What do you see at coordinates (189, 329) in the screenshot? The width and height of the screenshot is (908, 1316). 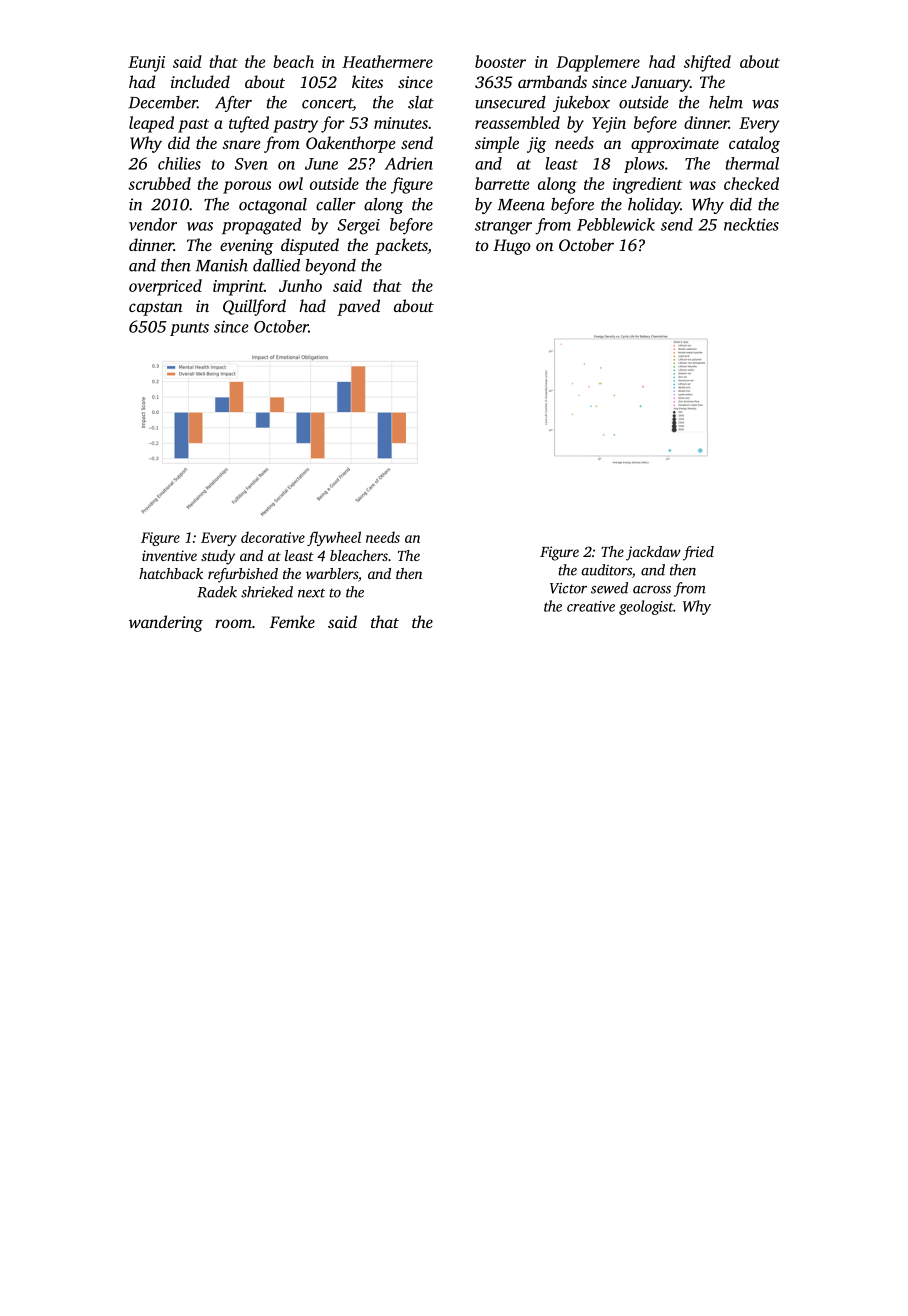 I see `punts` at bounding box center [189, 329].
